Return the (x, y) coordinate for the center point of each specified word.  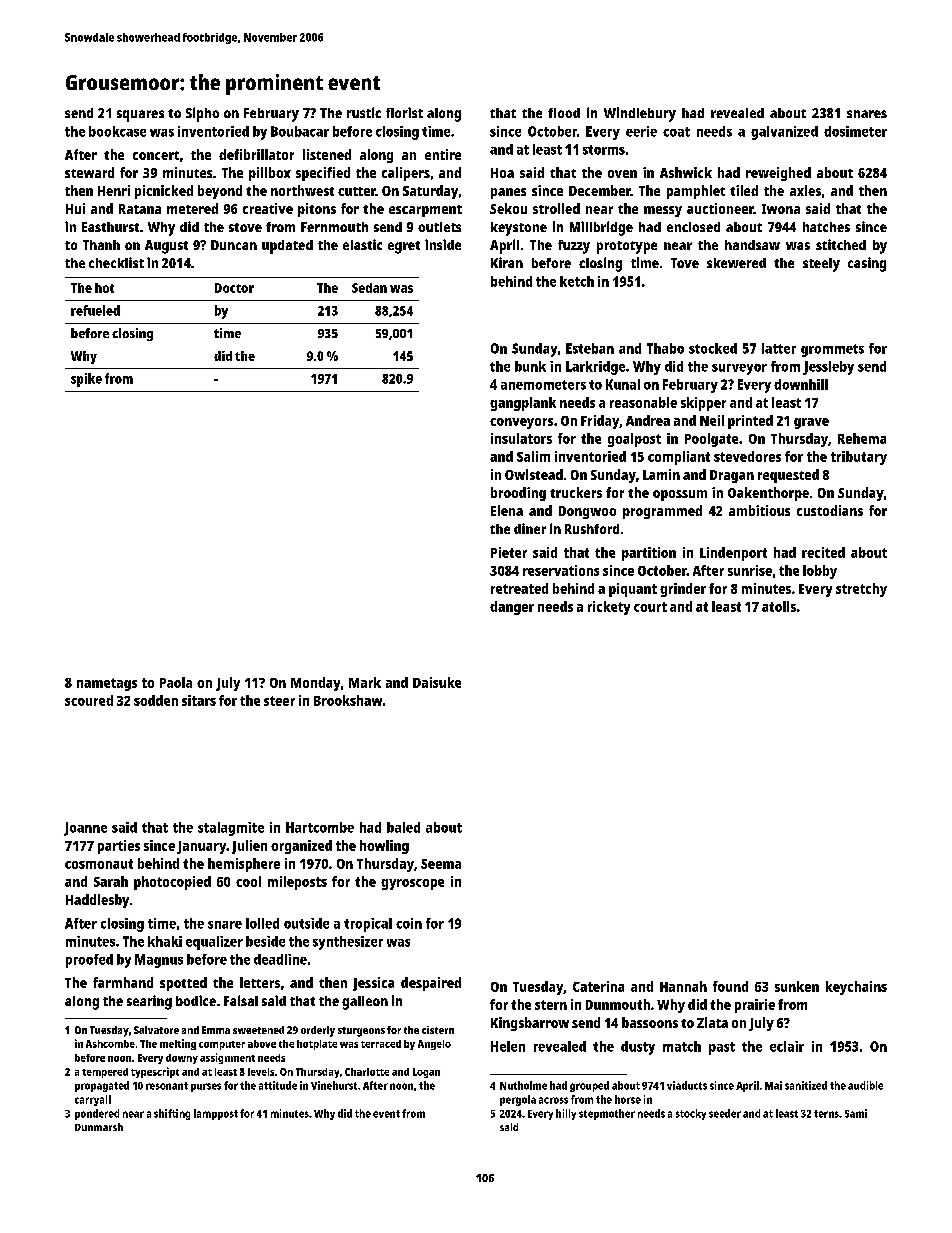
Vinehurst (334, 1085)
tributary (859, 458)
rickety (609, 608)
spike (86, 380)
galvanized (784, 133)
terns (826, 1114)
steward (89, 172)
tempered (105, 1073)
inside (443, 244)
